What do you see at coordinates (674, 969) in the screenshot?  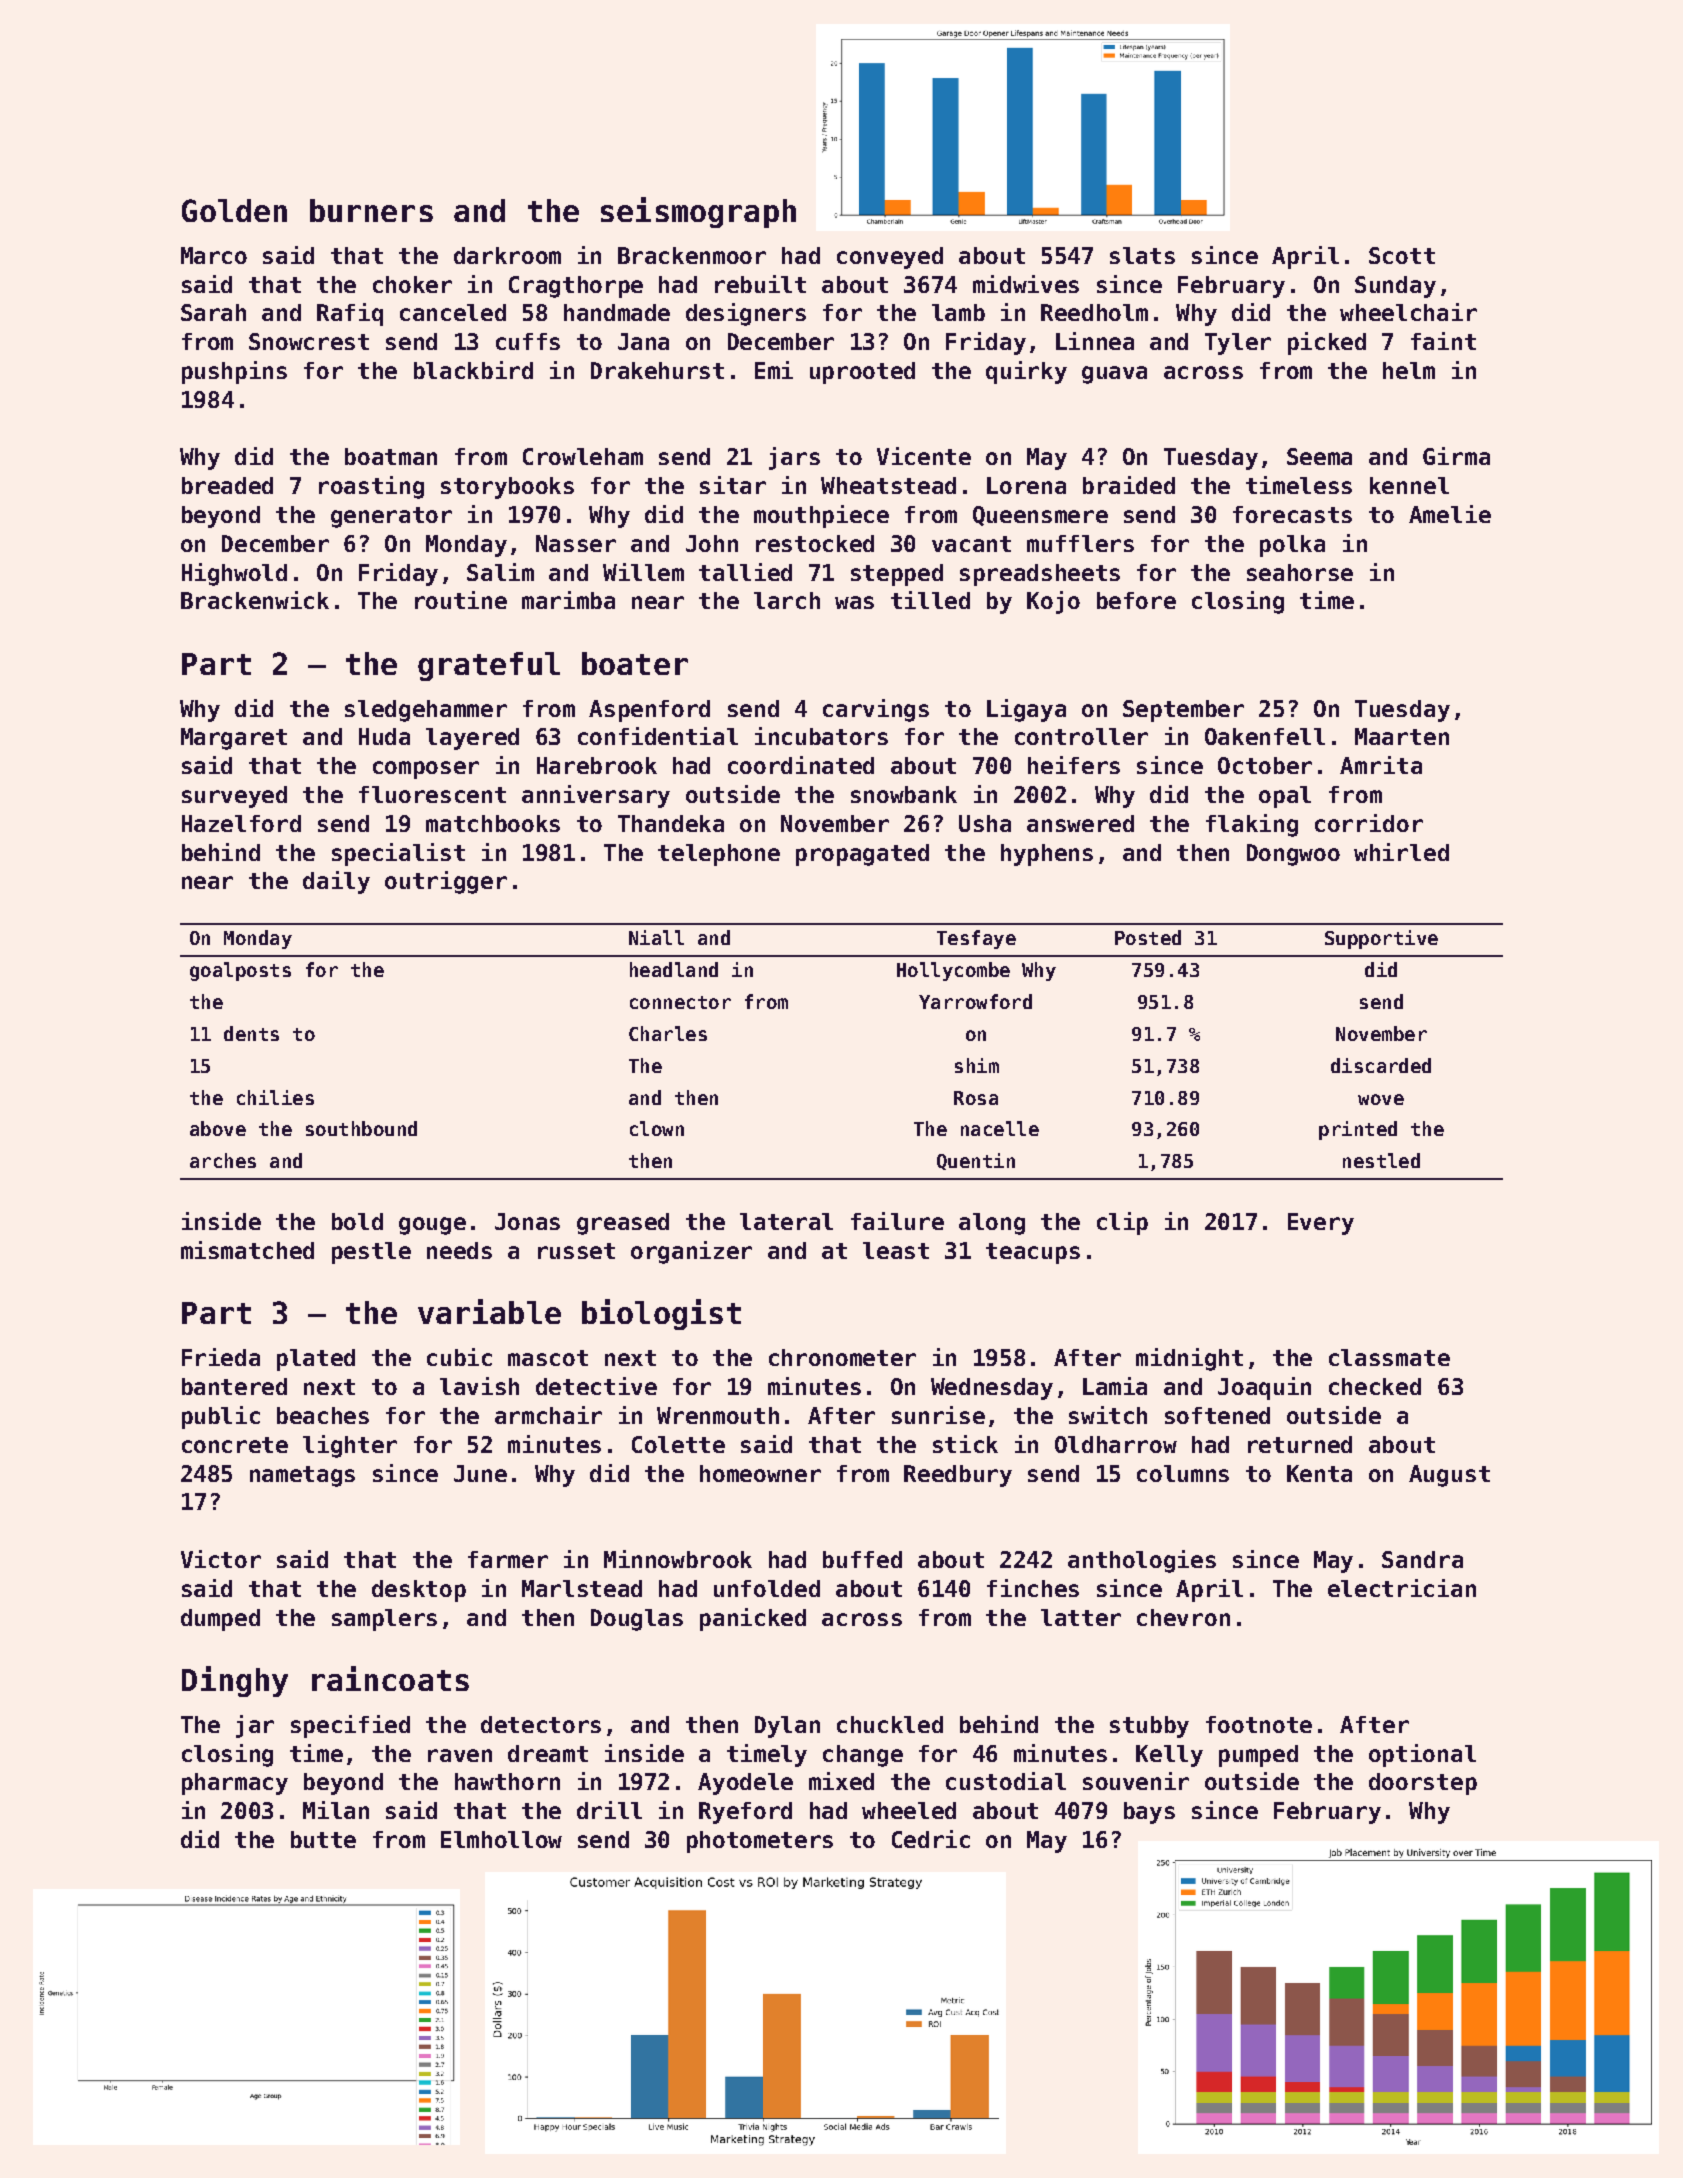 I see `headland` at bounding box center [674, 969].
